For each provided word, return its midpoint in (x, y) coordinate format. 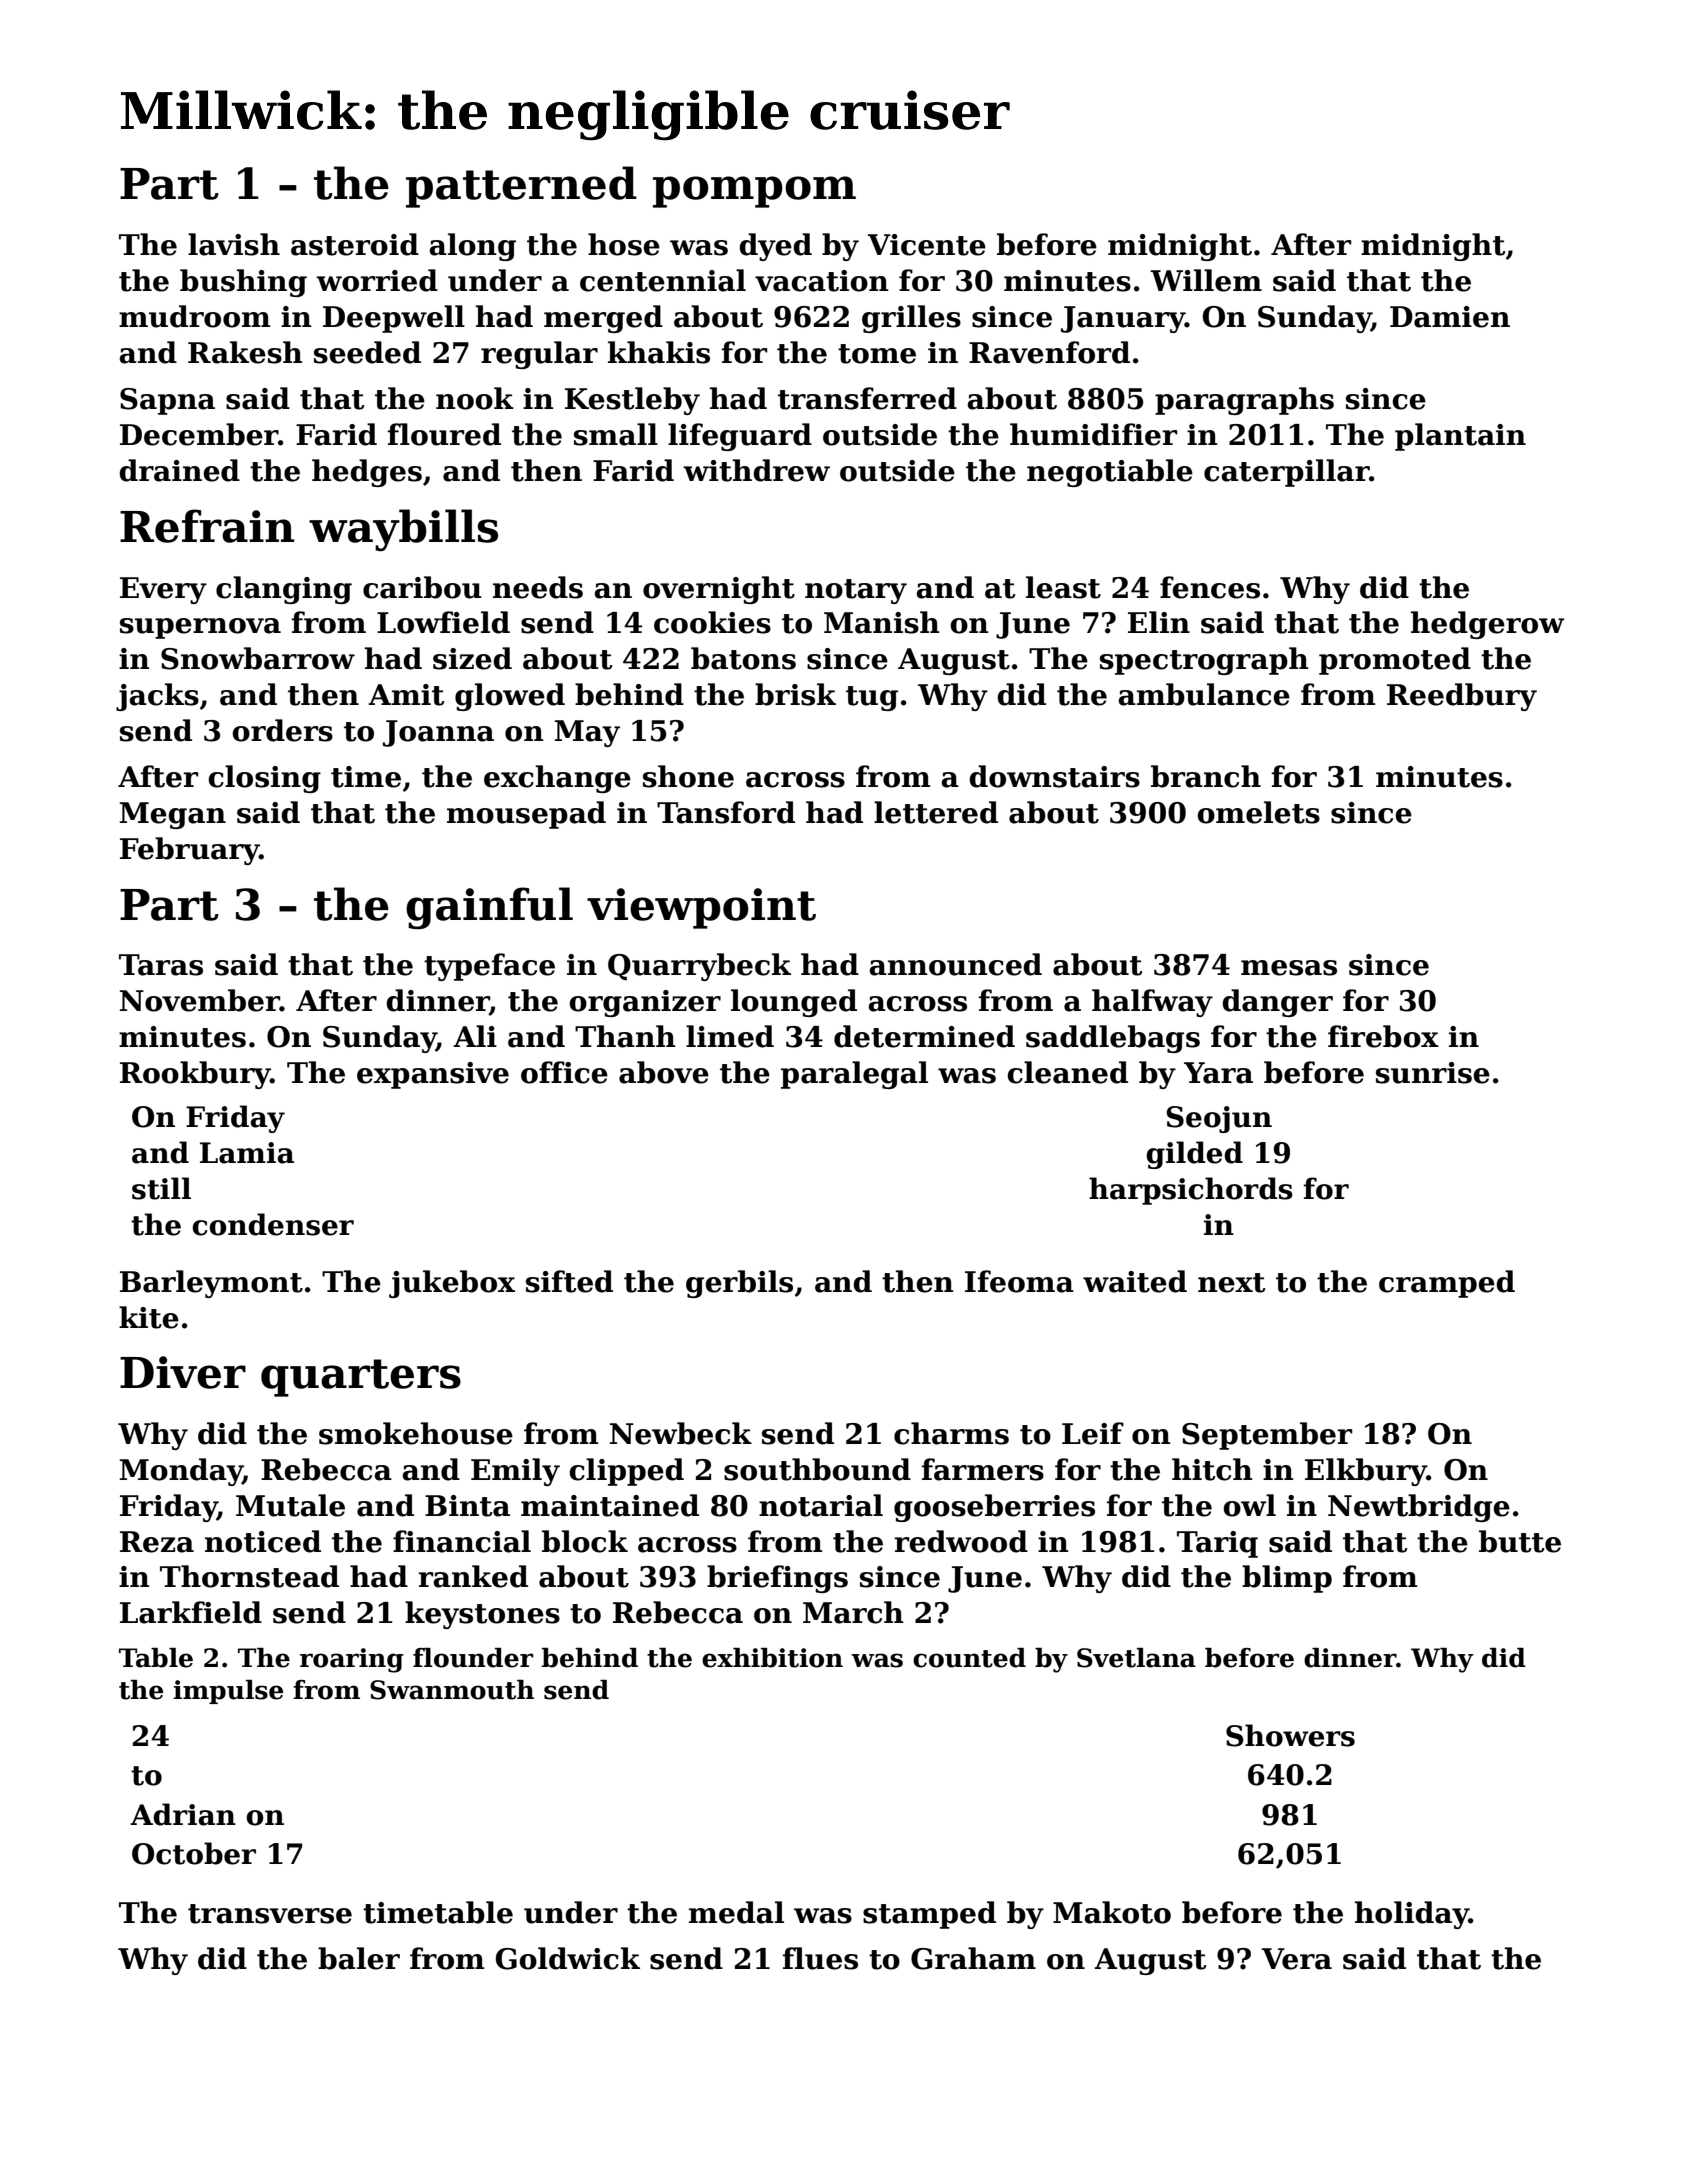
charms (951, 1433)
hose (624, 244)
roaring (352, 1660)
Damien (1450, 317)
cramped (1447, 1284)
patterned (521, 187)
